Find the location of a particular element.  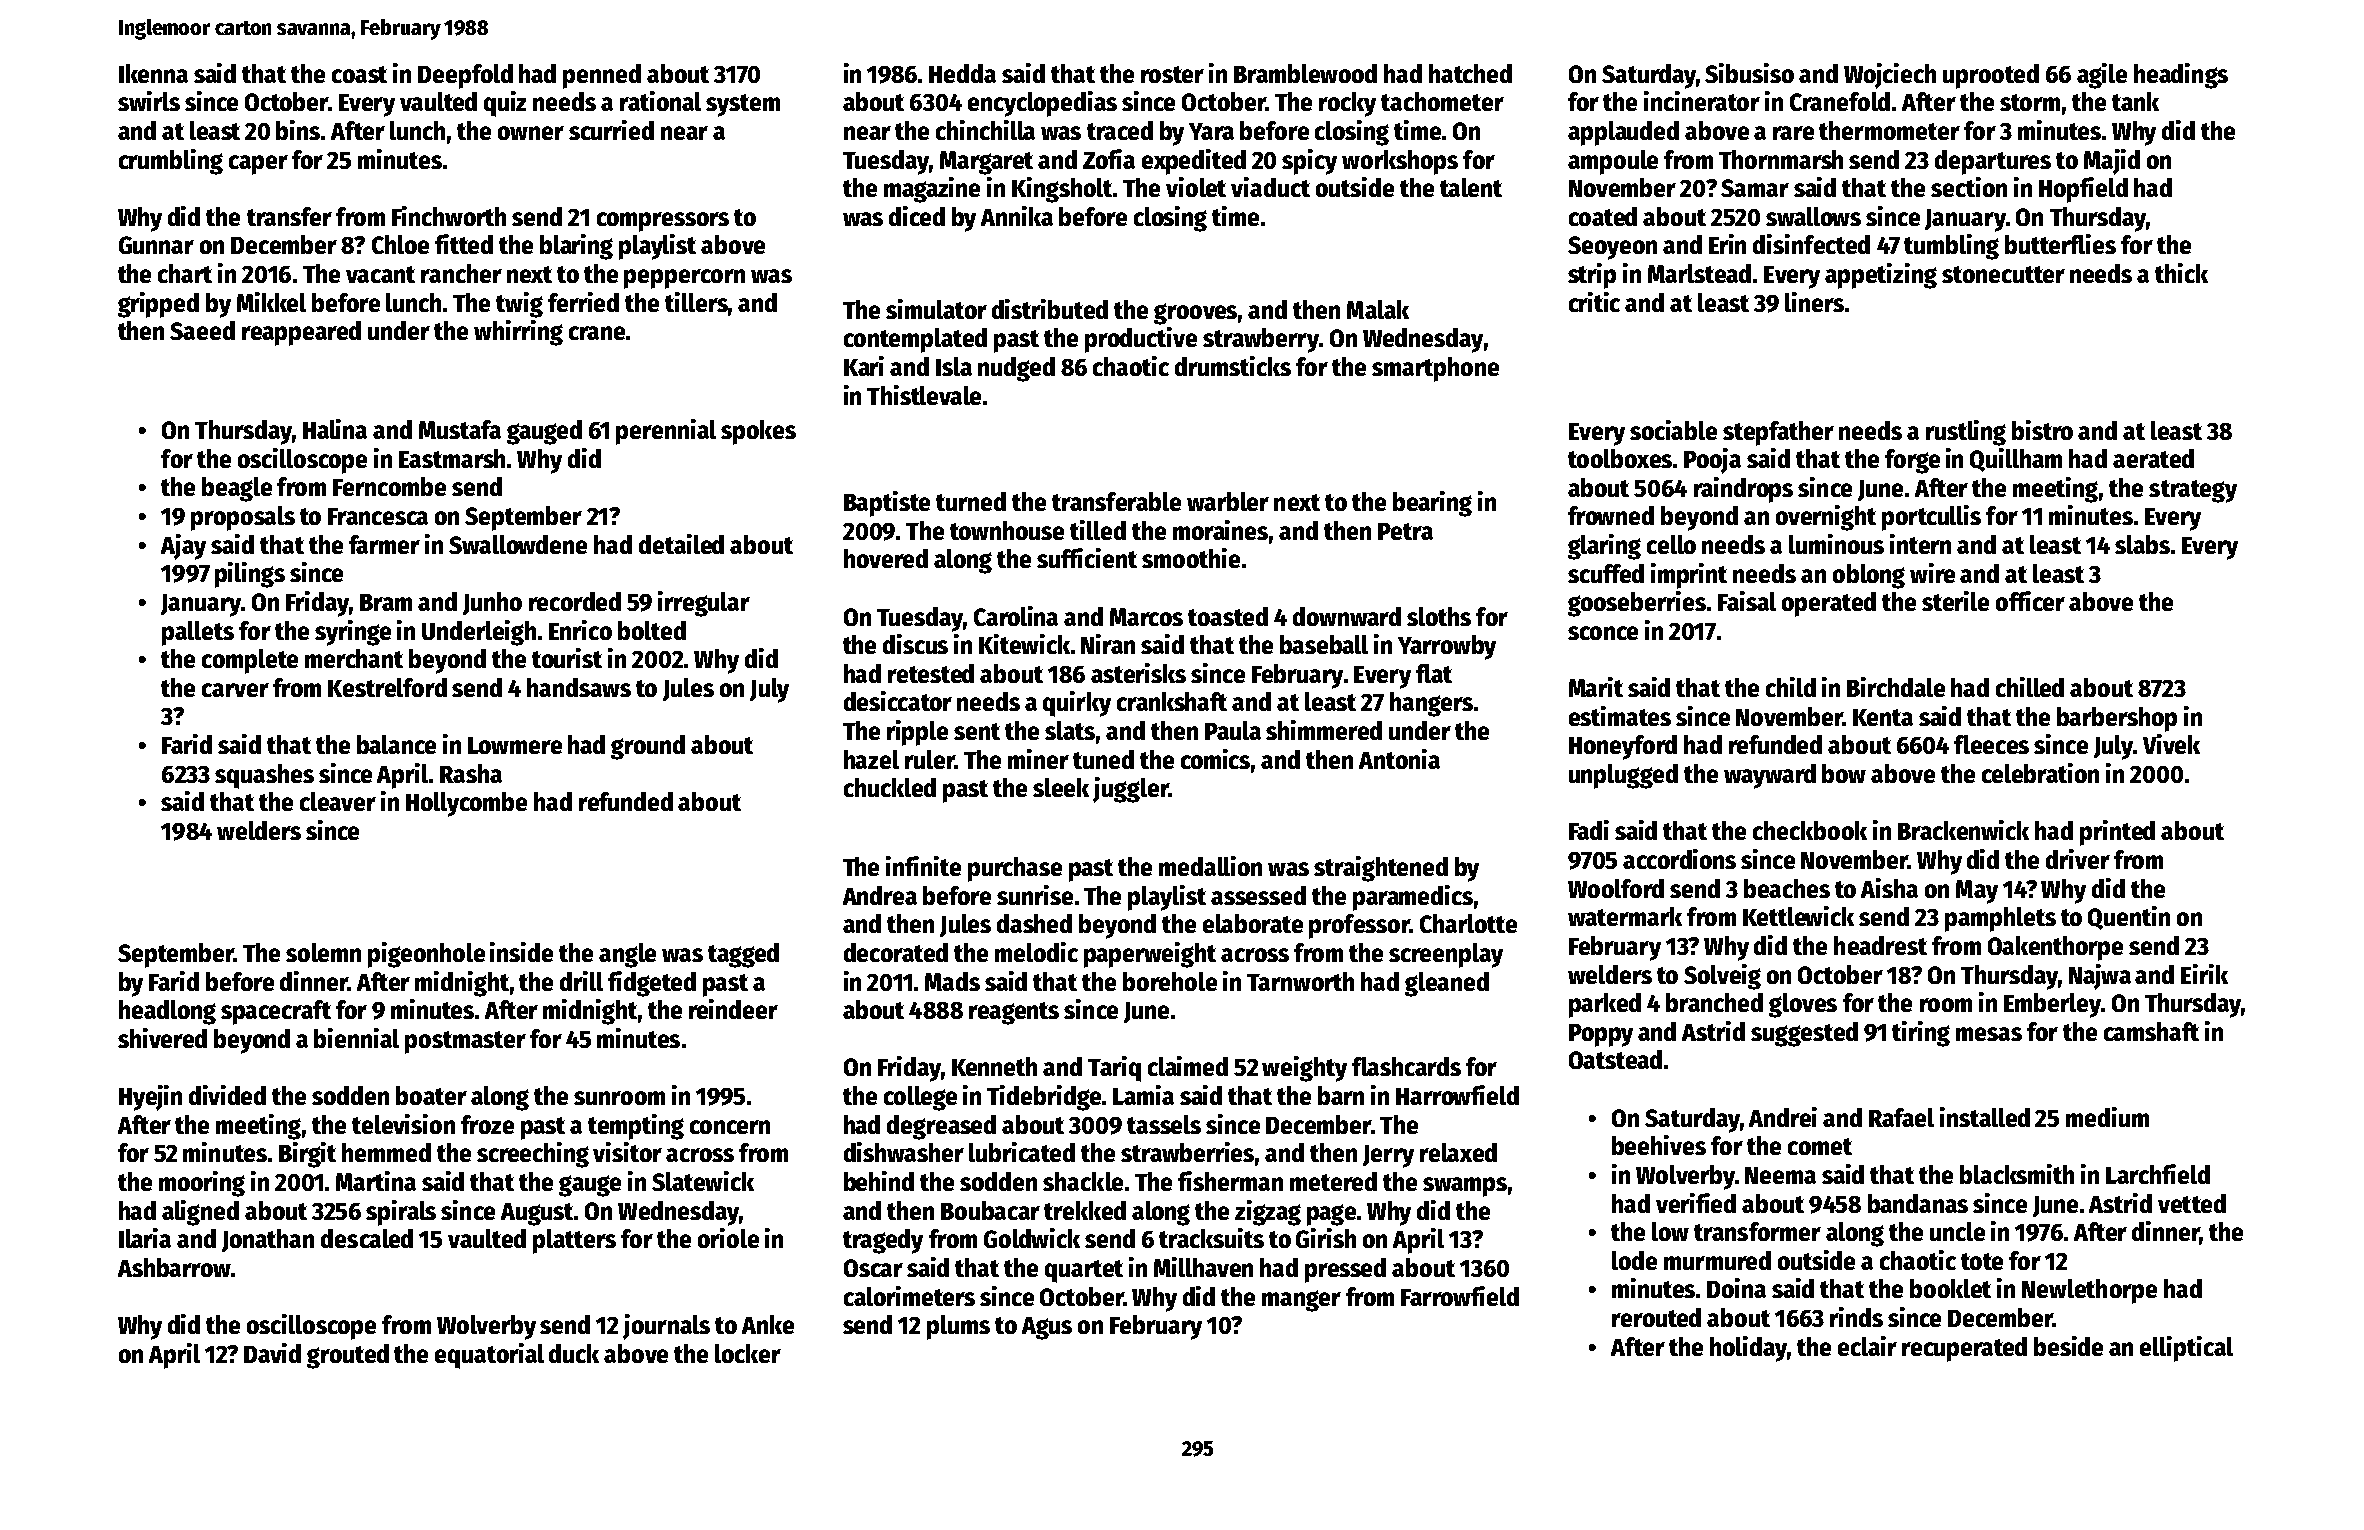

chart is located at coordinates (185, 273).
